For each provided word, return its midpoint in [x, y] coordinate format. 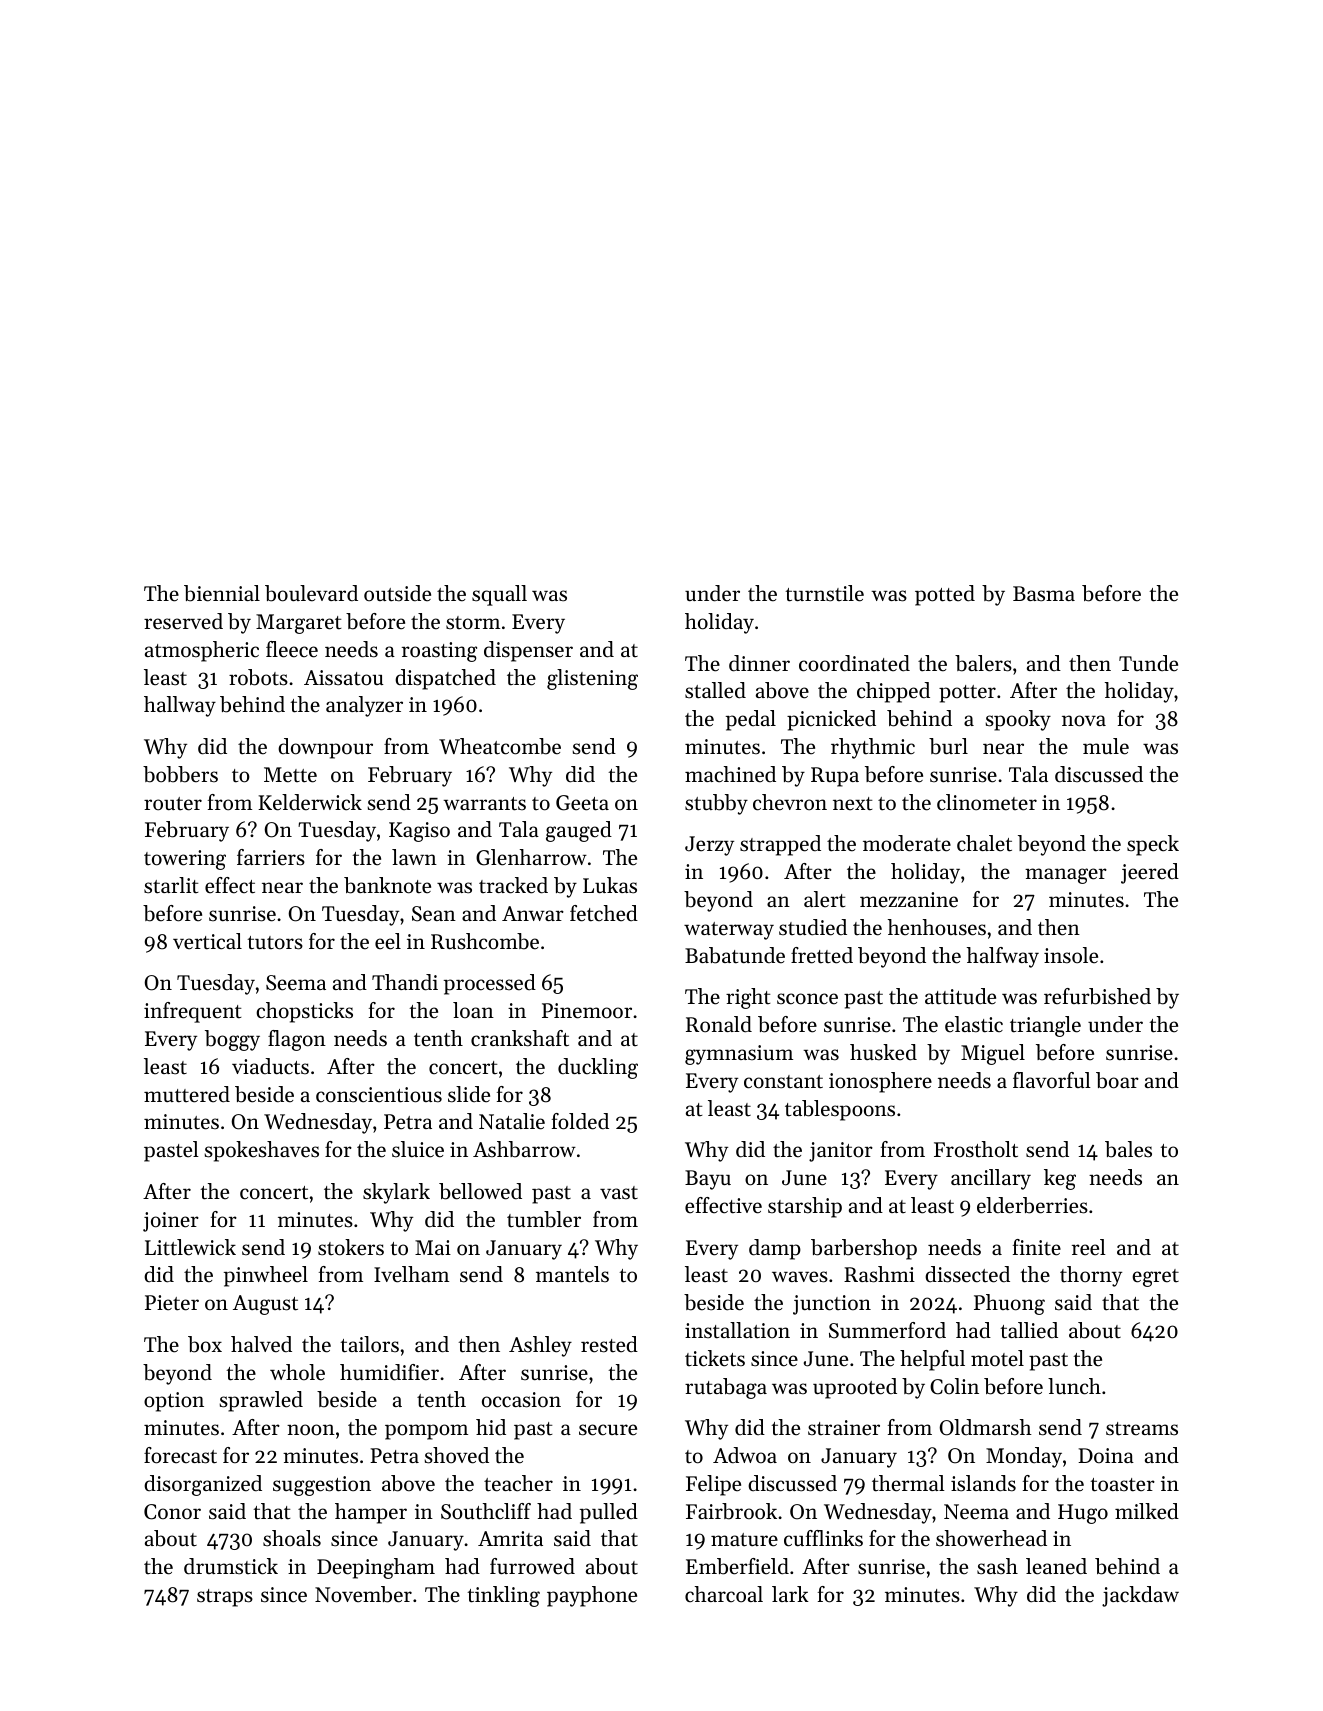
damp [775, 1249]
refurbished [1097, 996]
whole [297, 1372]
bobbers [180, 774]
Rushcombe [485, 941]
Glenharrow [531, 857]
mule [1106, 746]
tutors [275, 943]
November [363, 1594]
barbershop [864, 1249]
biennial [222, 593]
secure [608, 1430]
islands [983, 1483]
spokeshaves [261, 1151]
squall [499, 595]
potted [945, 595]
